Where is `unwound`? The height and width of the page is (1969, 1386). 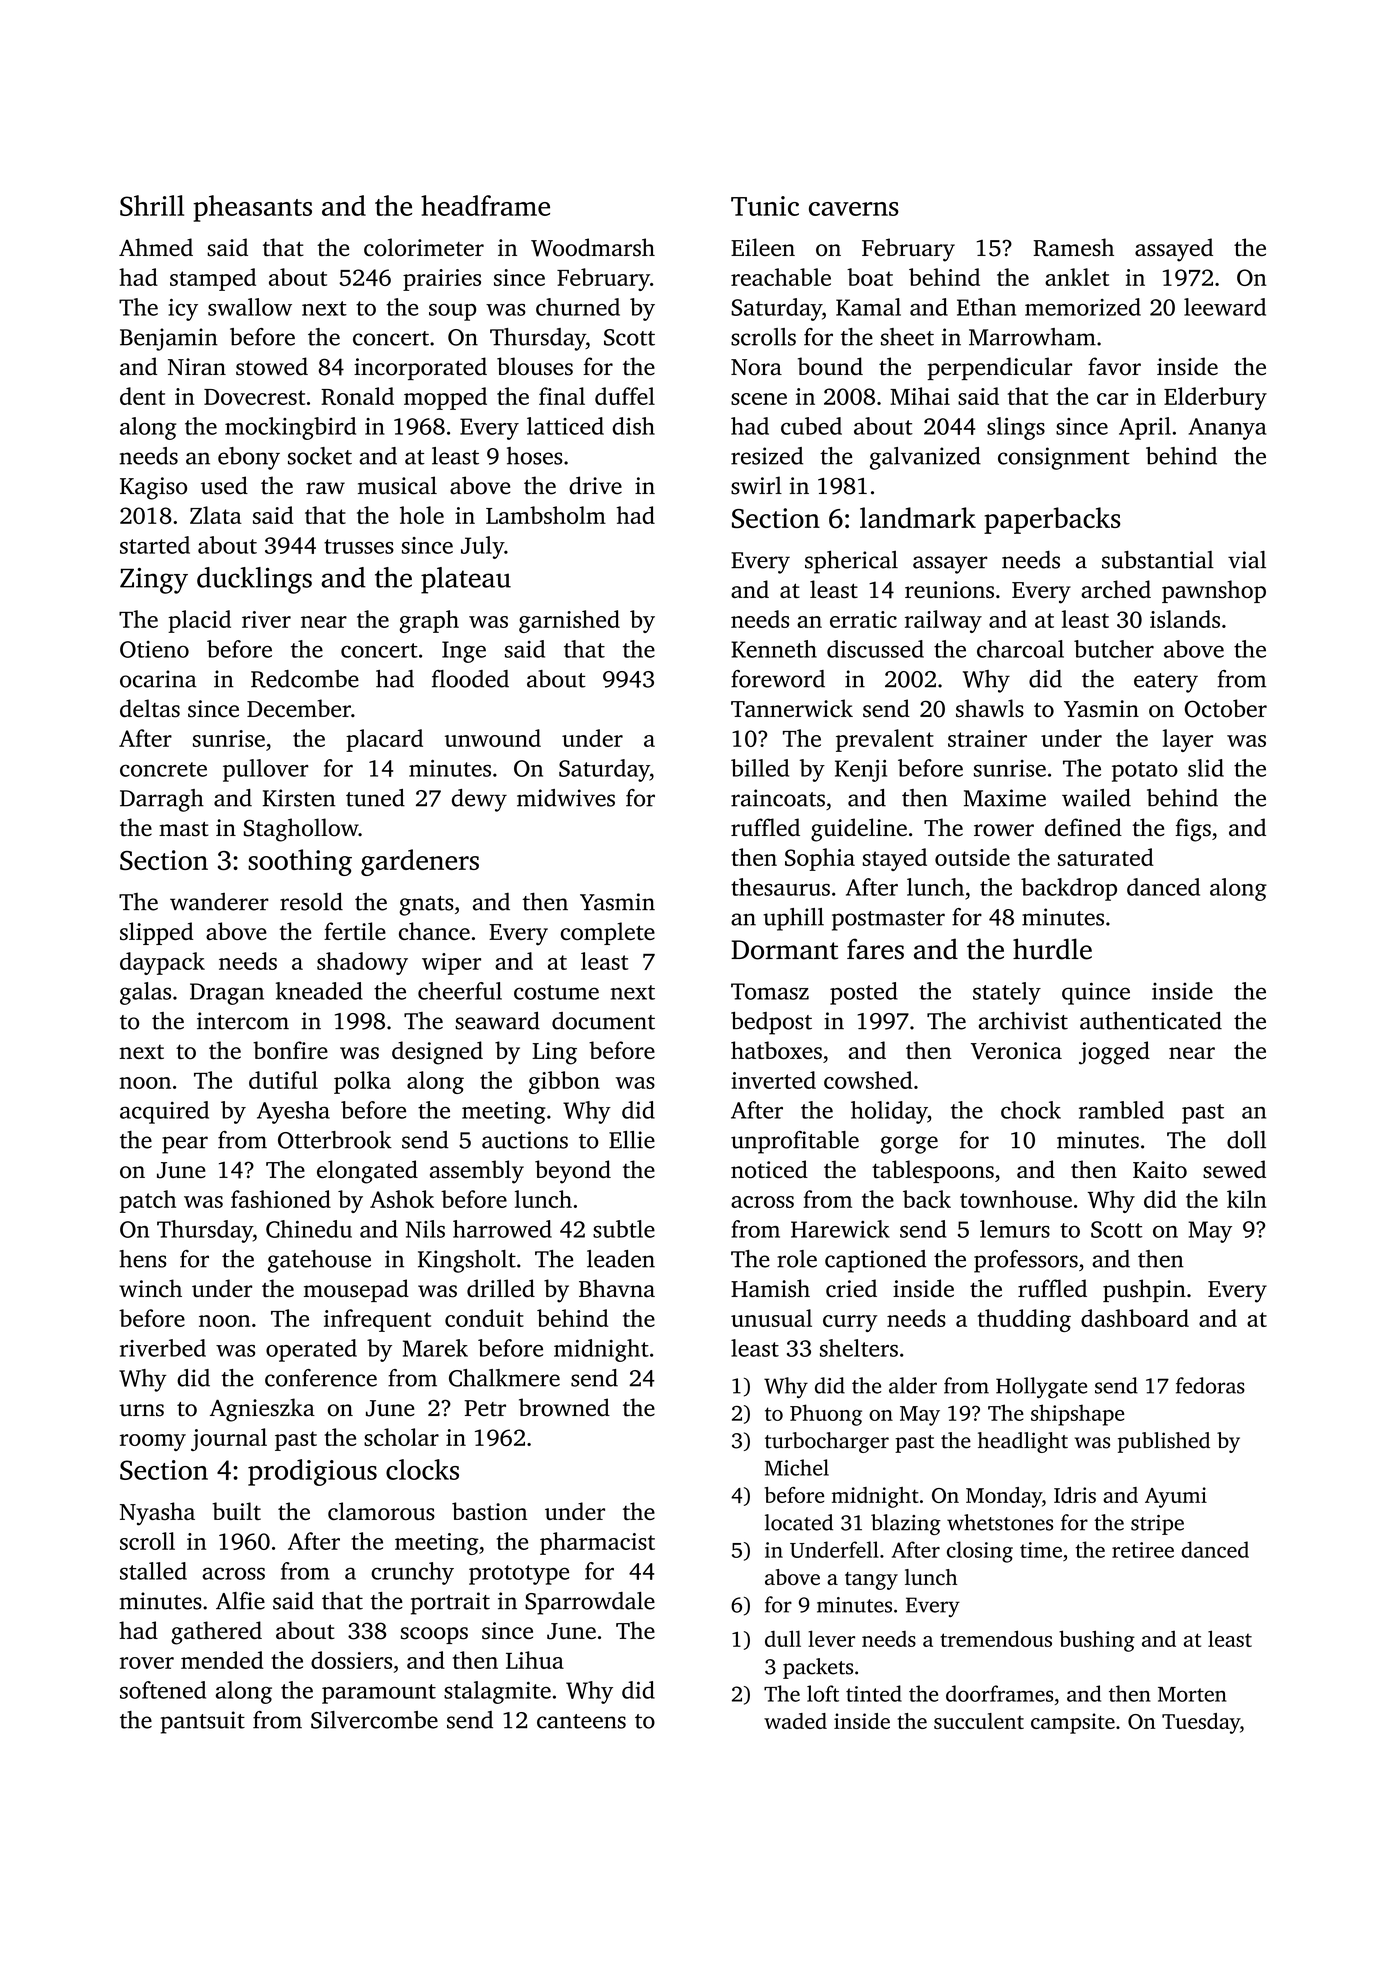 unwound is located at coordinates (493, 738).
